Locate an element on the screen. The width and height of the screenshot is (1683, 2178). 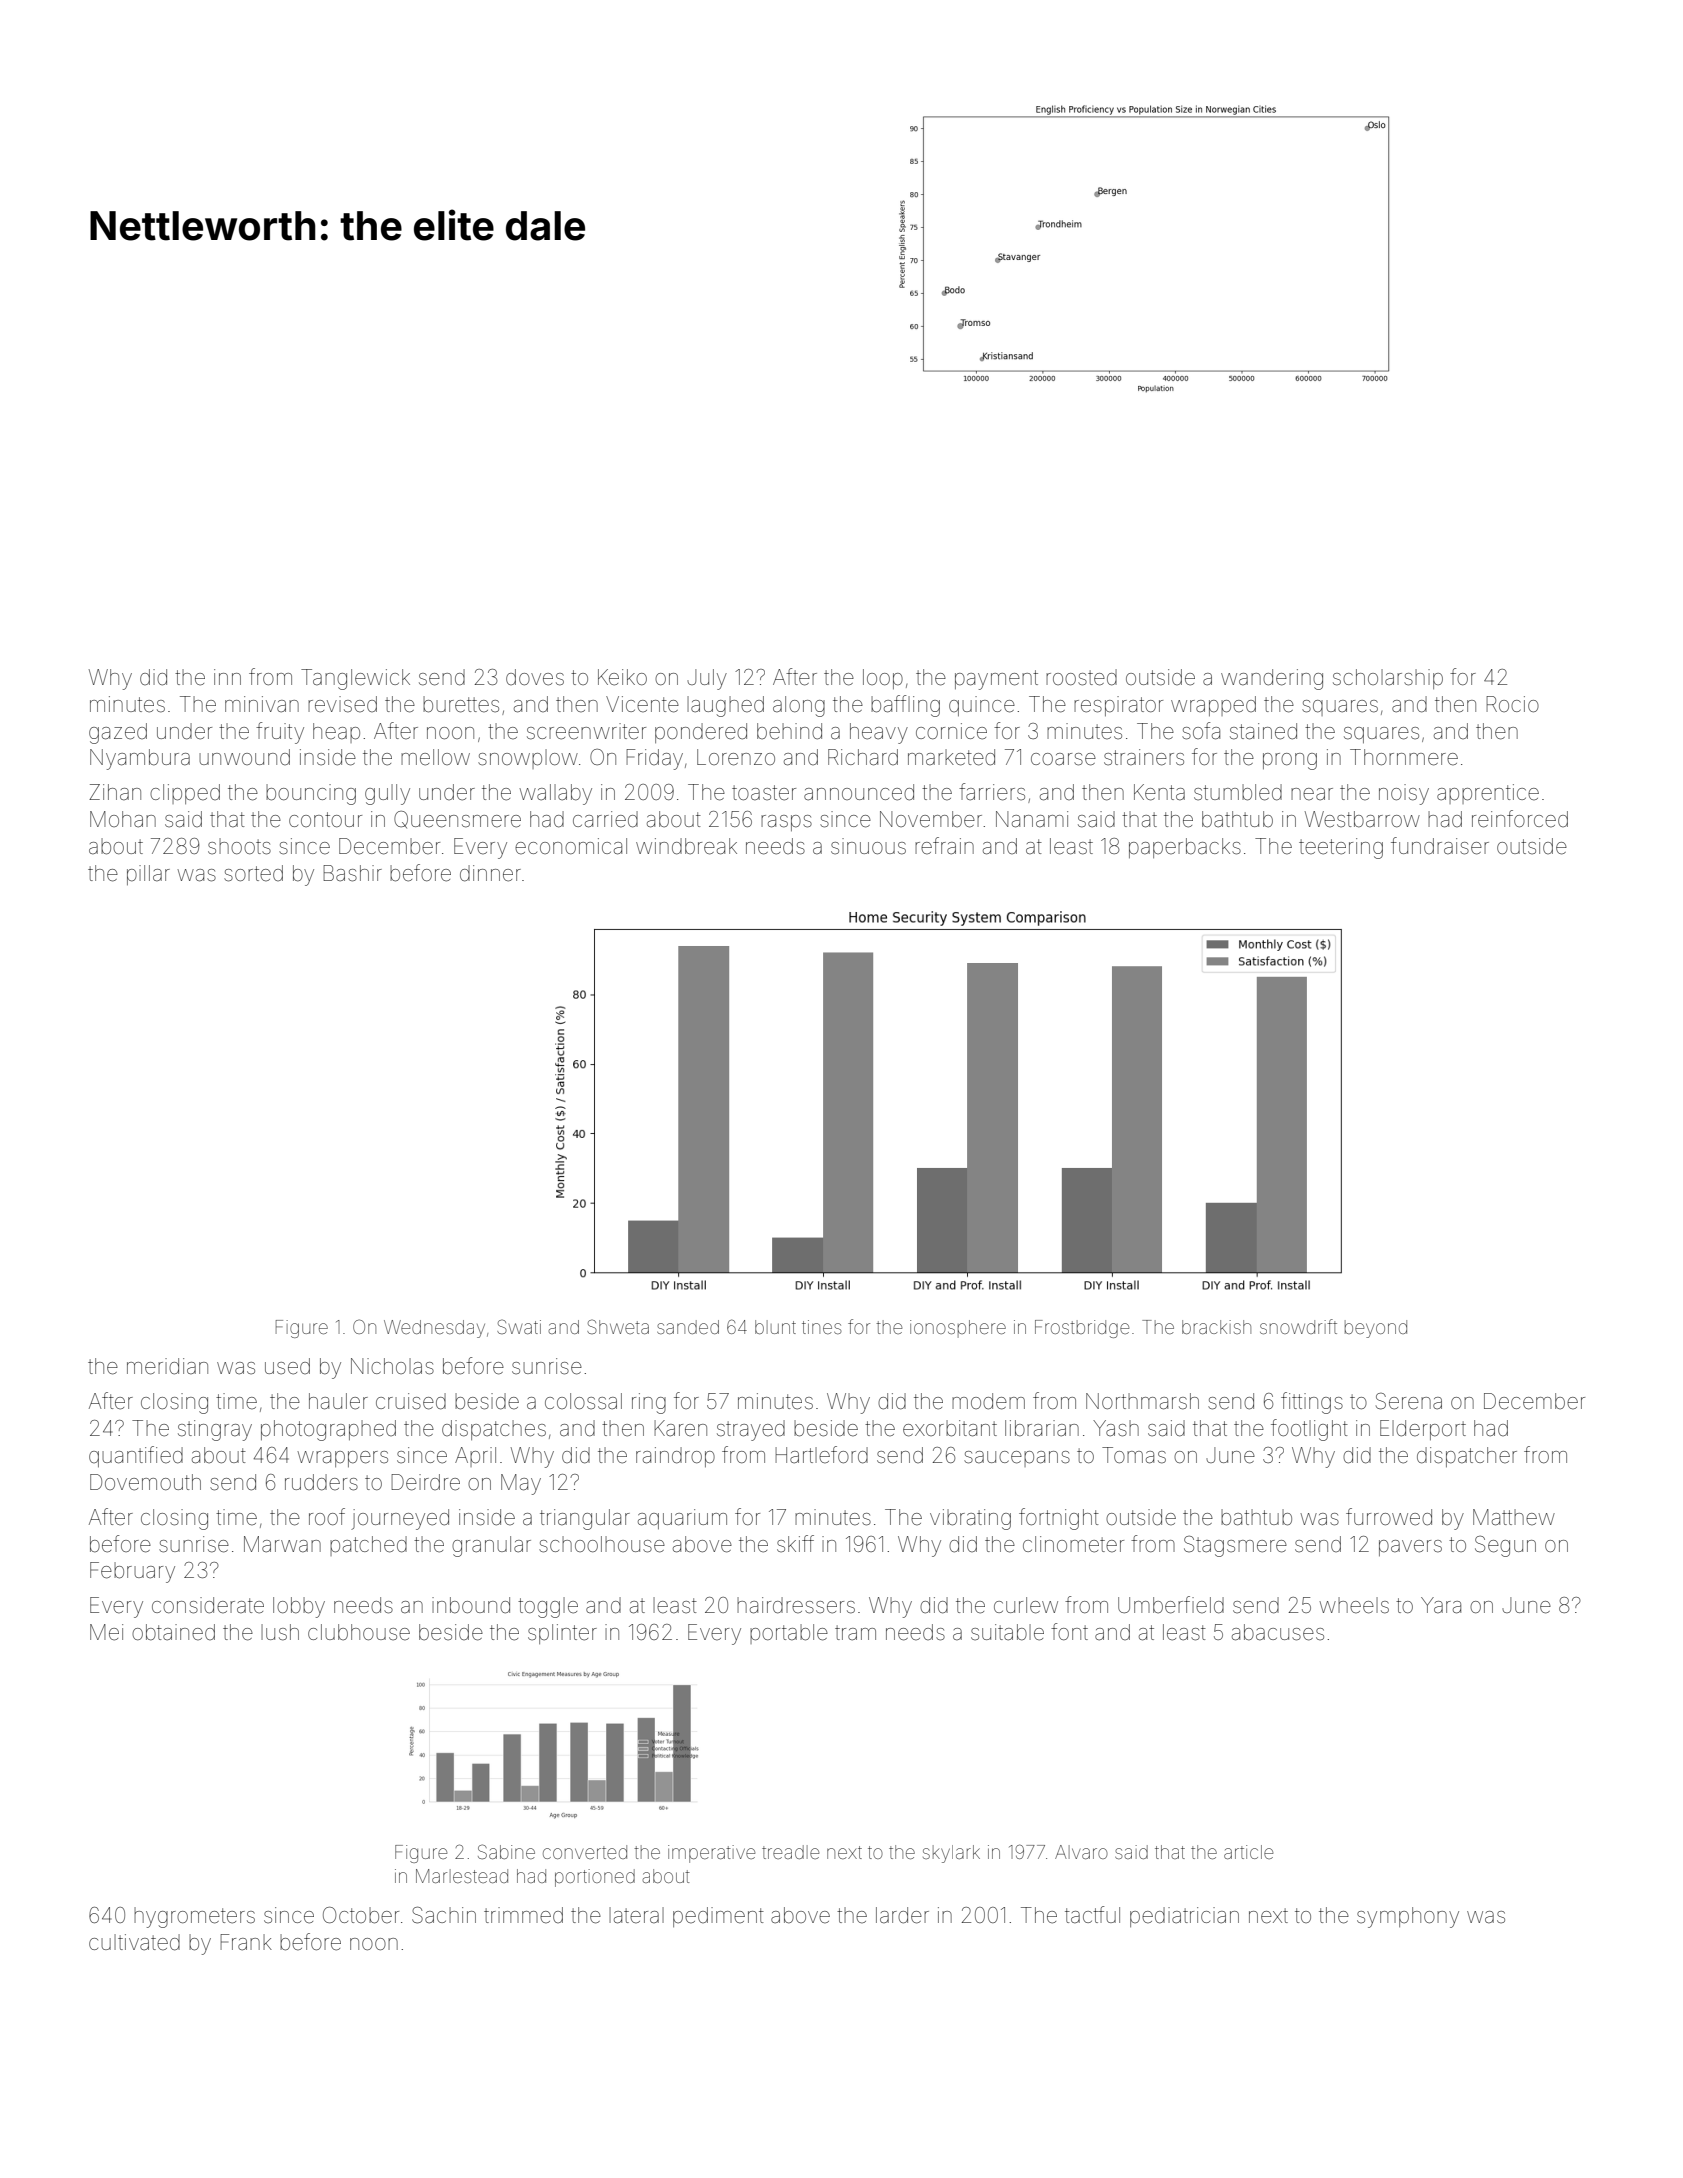
fundraiser is located at coordinates (1440, 846).
